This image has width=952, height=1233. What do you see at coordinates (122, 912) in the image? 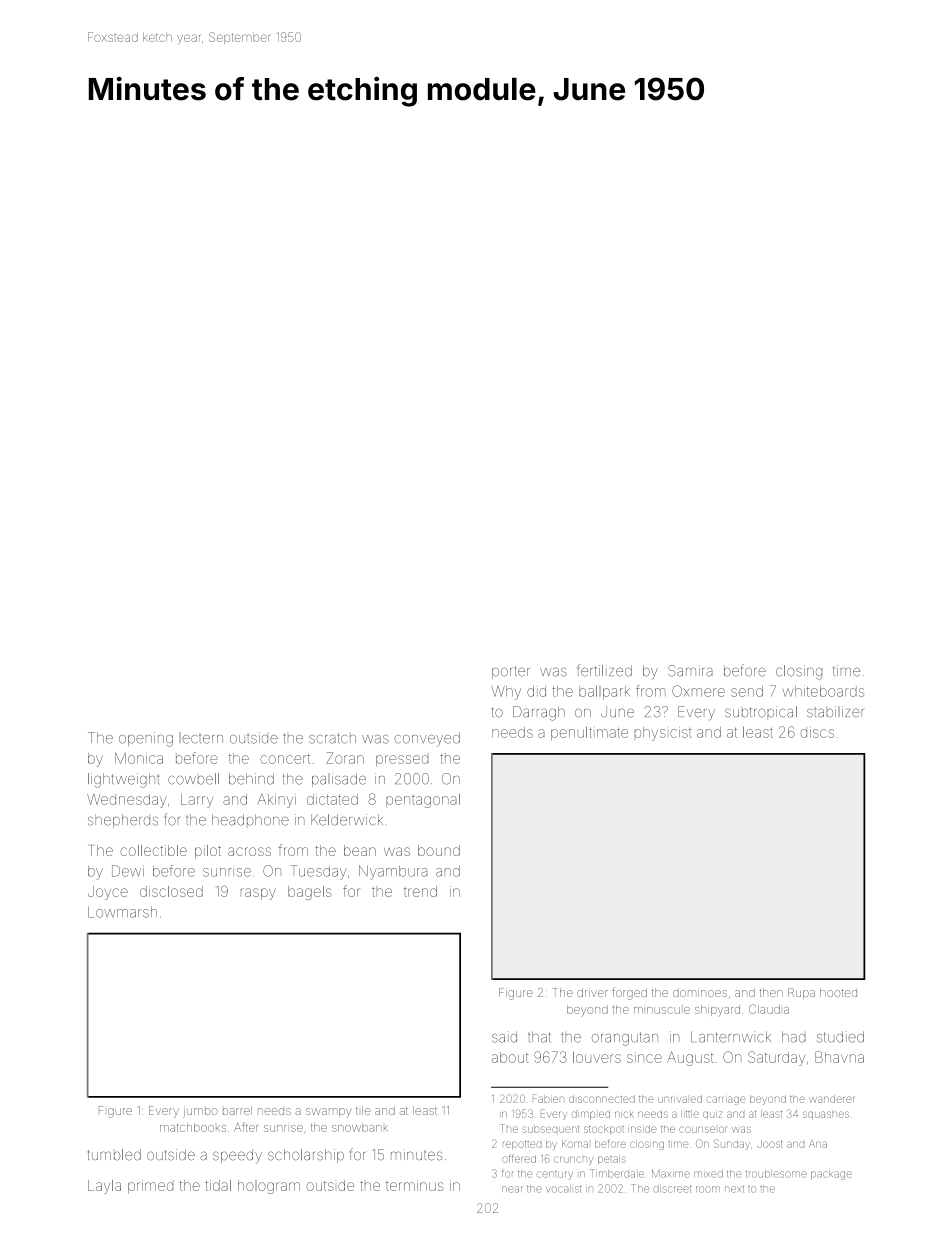
I see `Lowmarsh` at bounding box center [122, 912].
